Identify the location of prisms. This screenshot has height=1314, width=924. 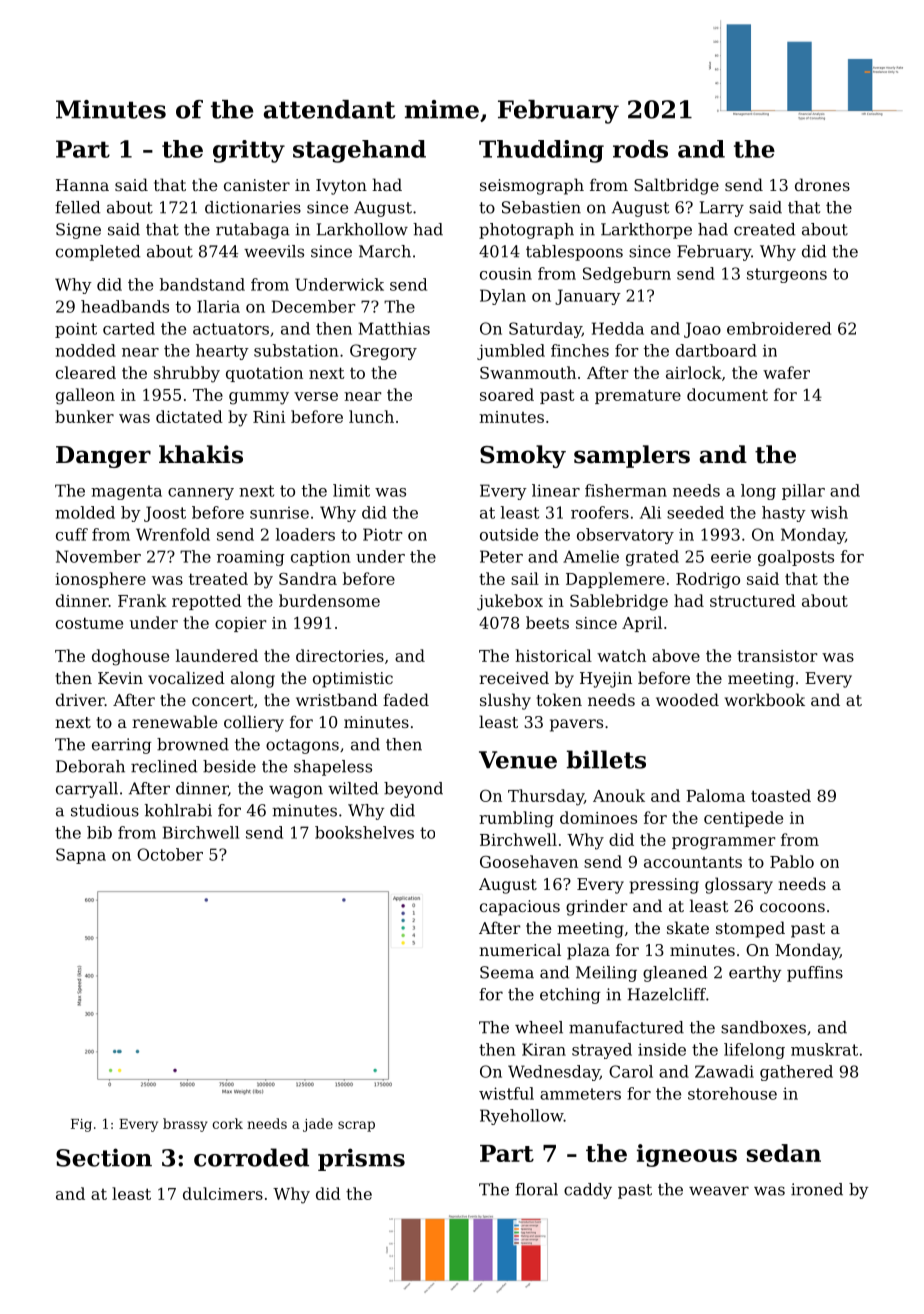
(361, 1159).
